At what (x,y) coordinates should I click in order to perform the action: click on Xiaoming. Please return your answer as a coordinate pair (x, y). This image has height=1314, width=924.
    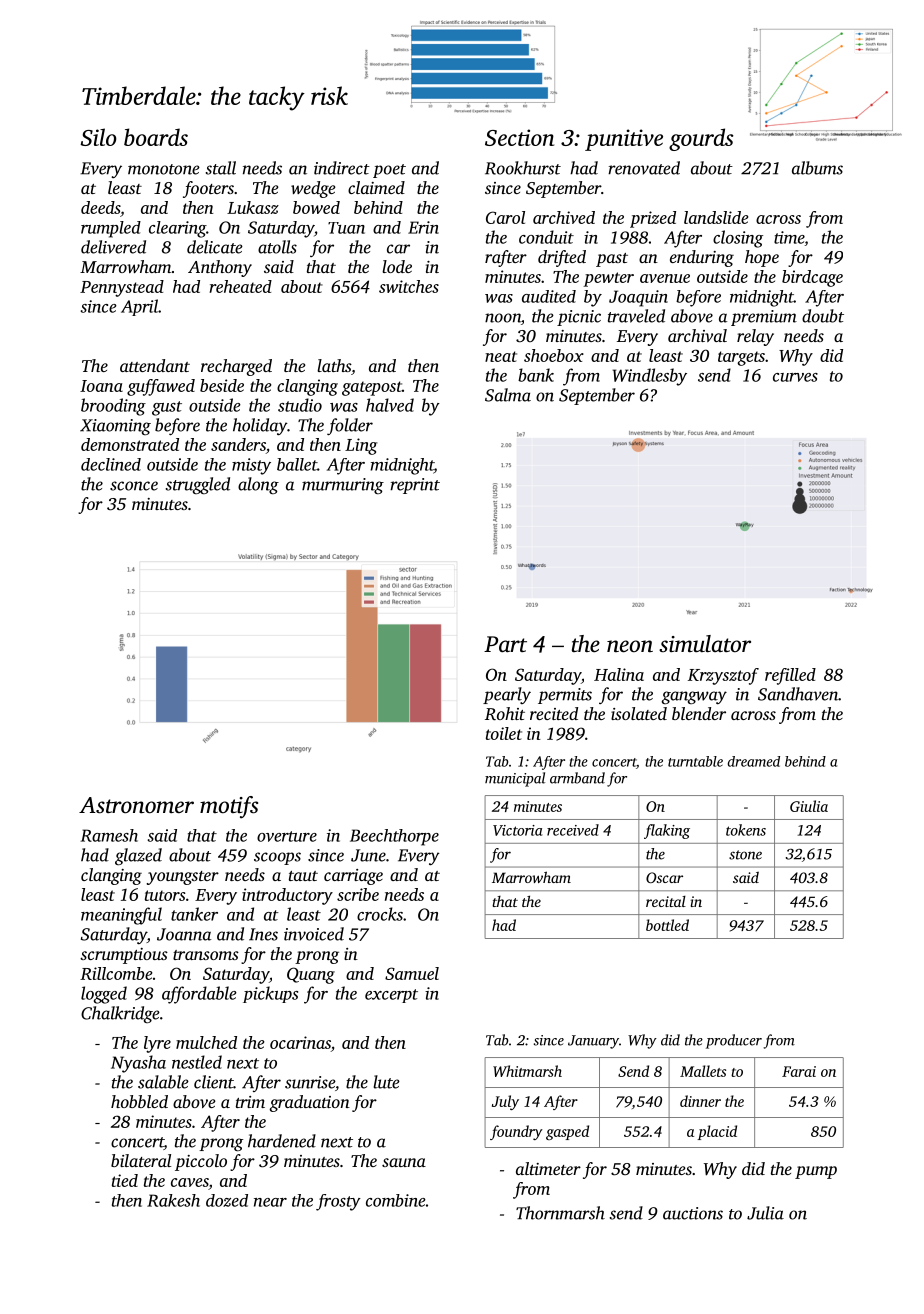
    Looking at the image, I should click on (115, 427).
